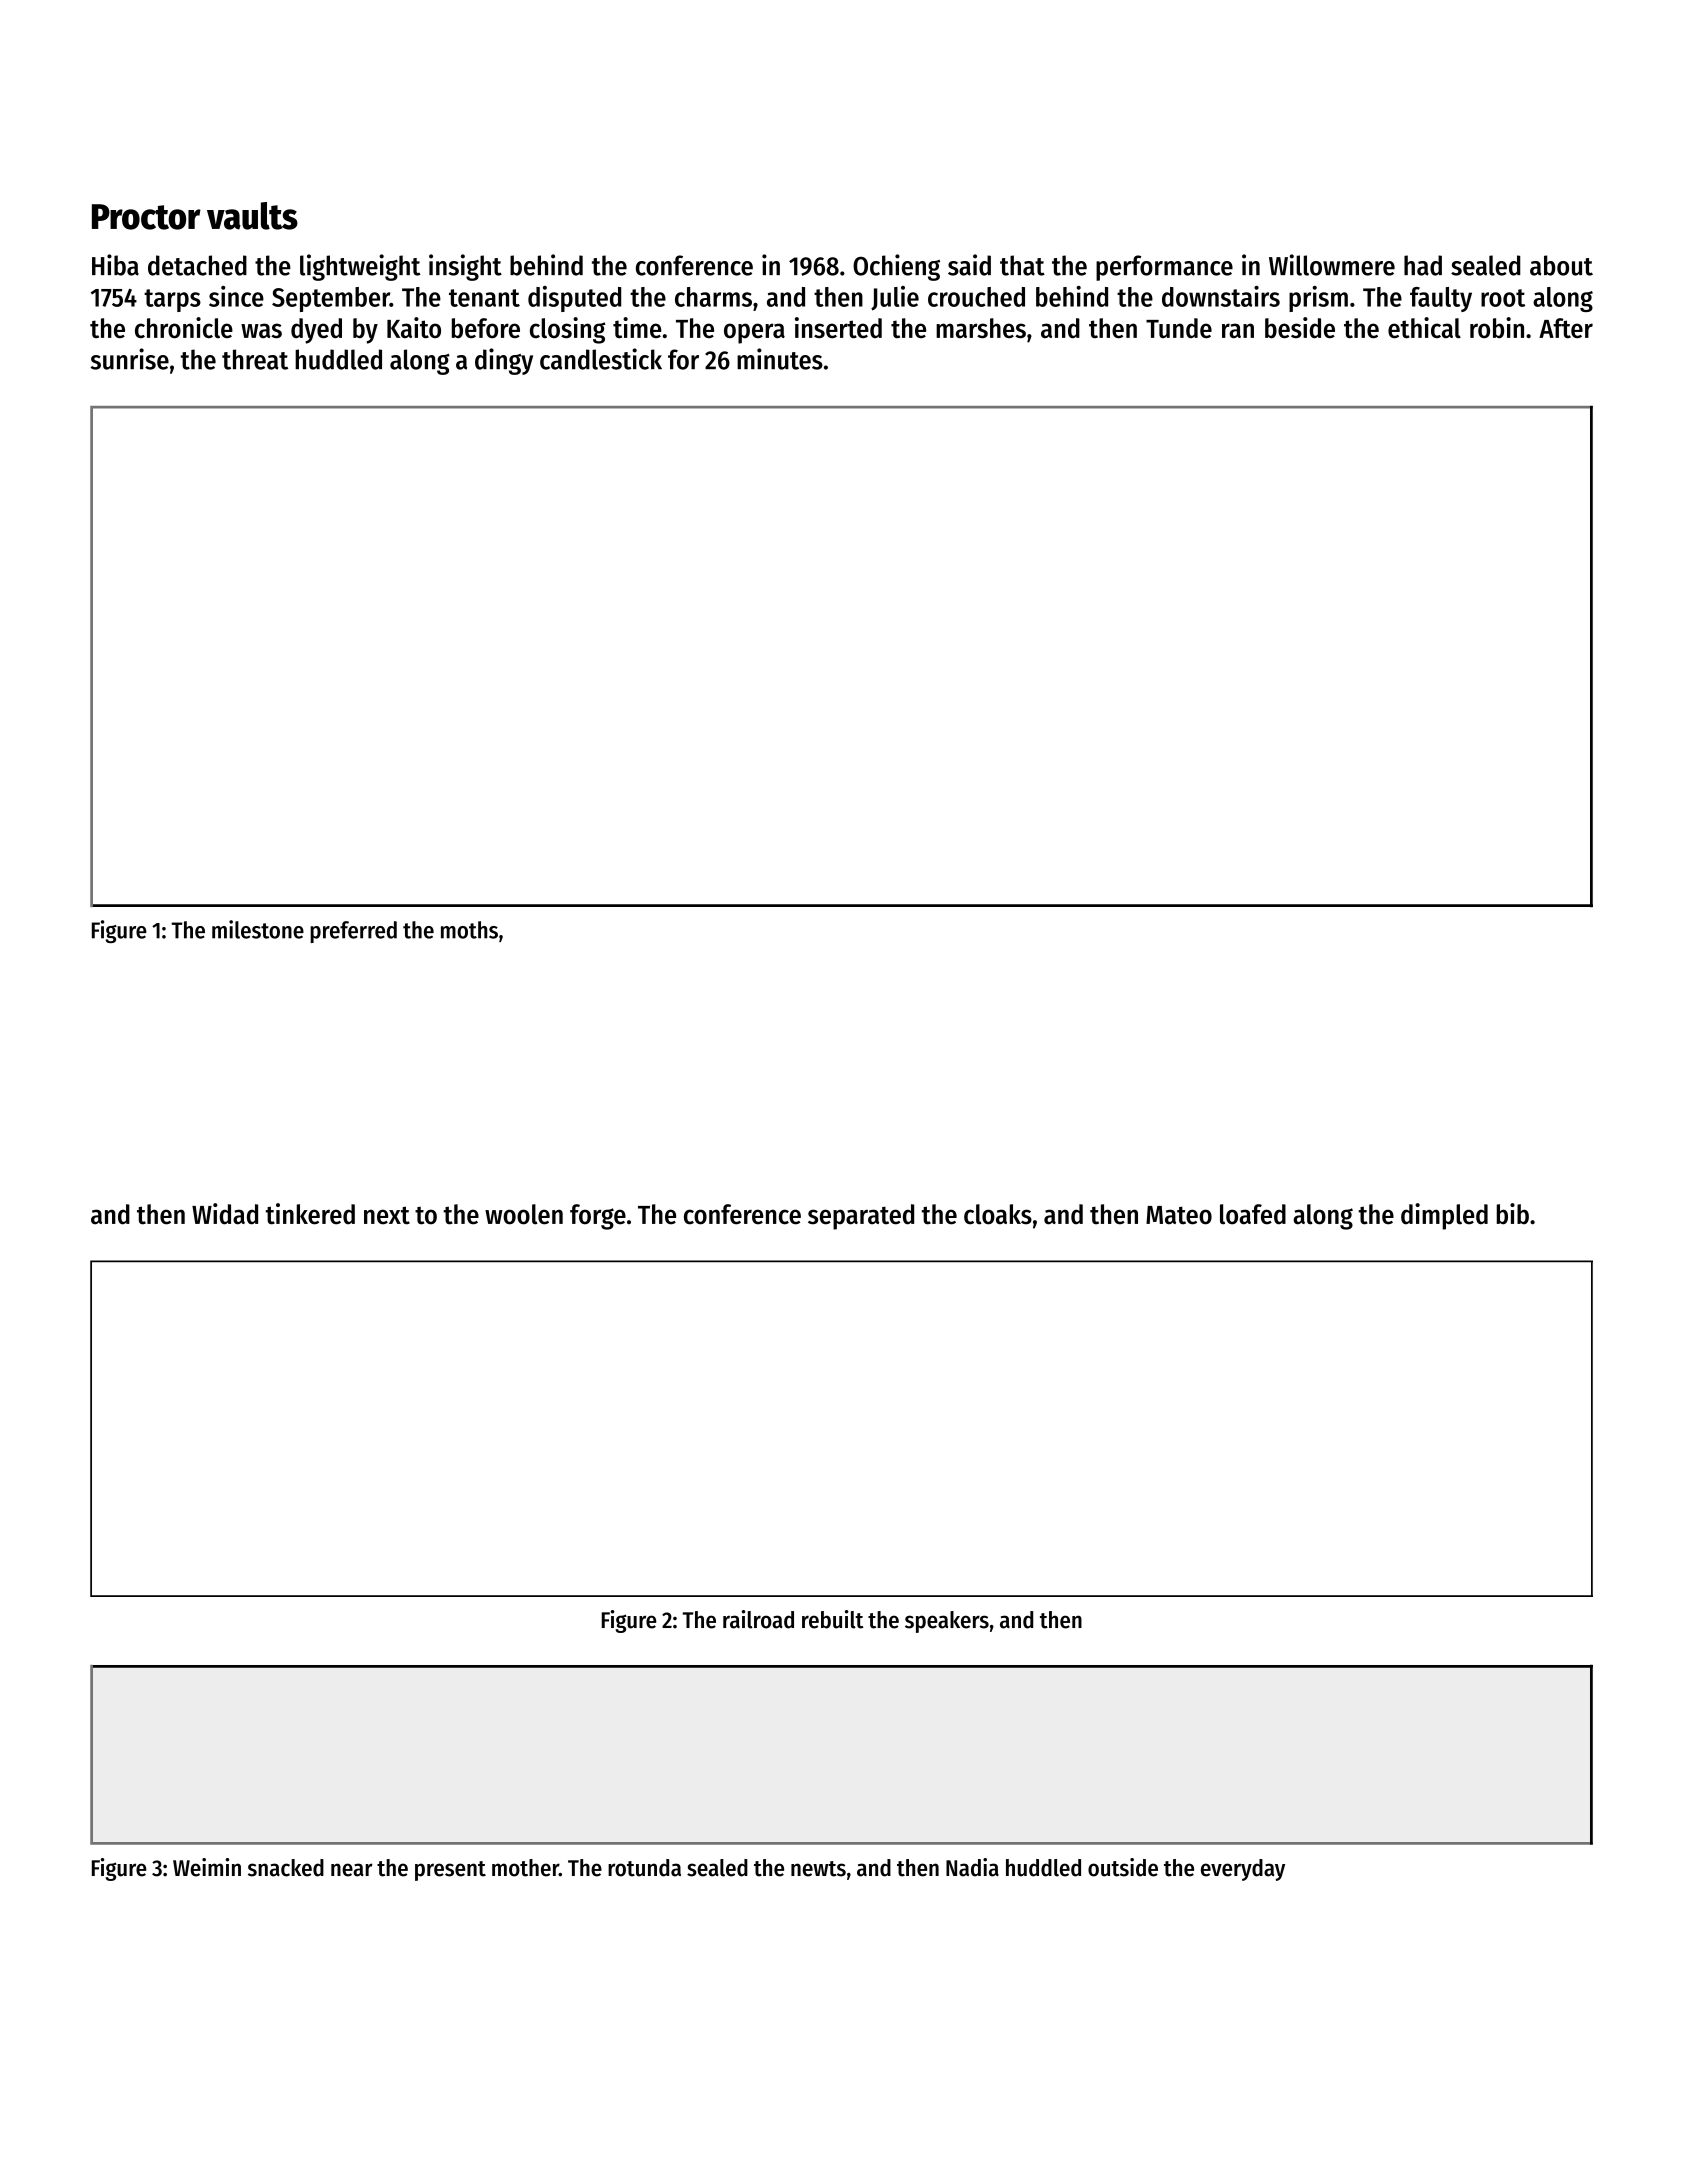  Describe the element at coordinates (861, 1217) in the screenshot. I see `separated` at that location.
